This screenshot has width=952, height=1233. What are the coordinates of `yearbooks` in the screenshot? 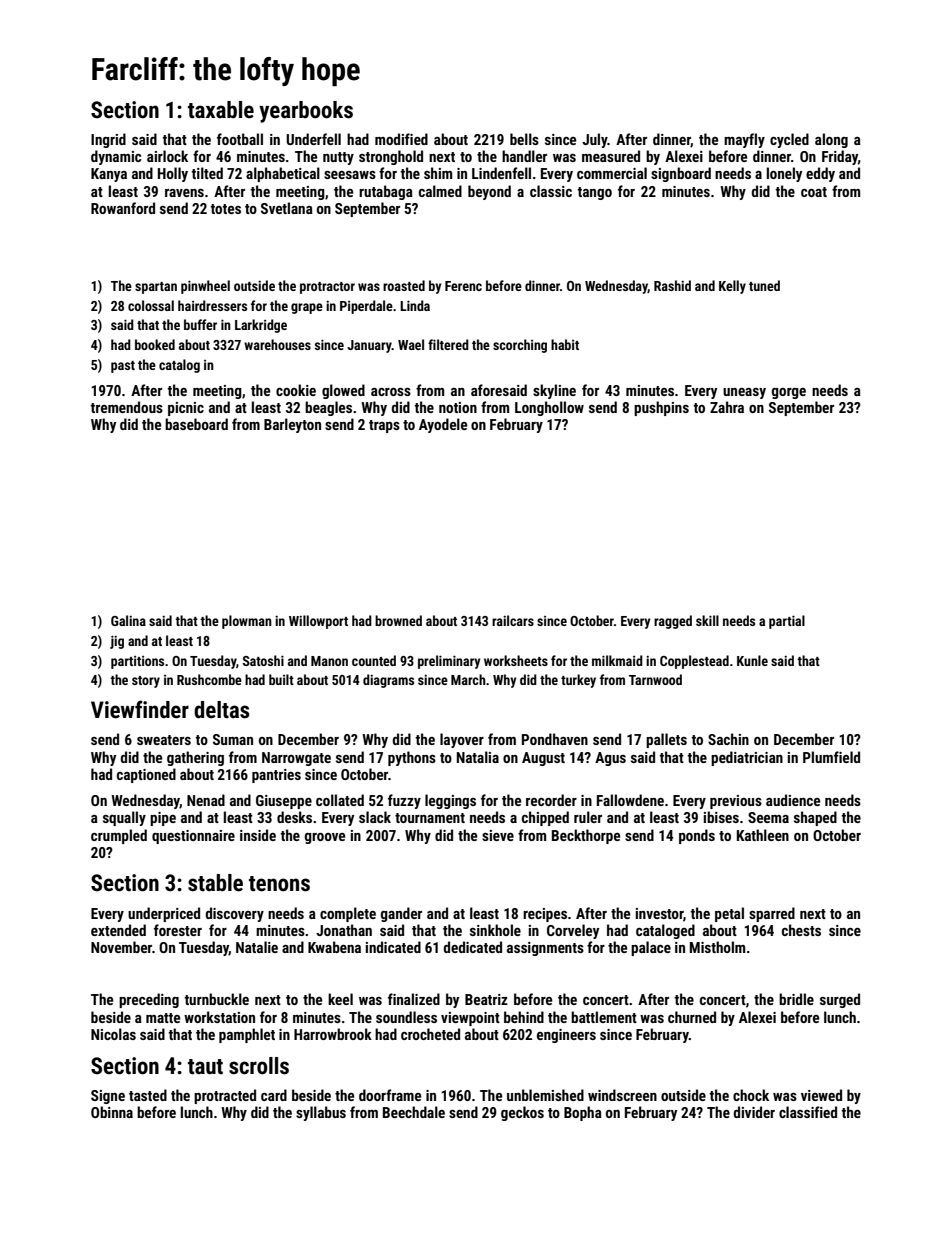 It's located at (306, 112).
